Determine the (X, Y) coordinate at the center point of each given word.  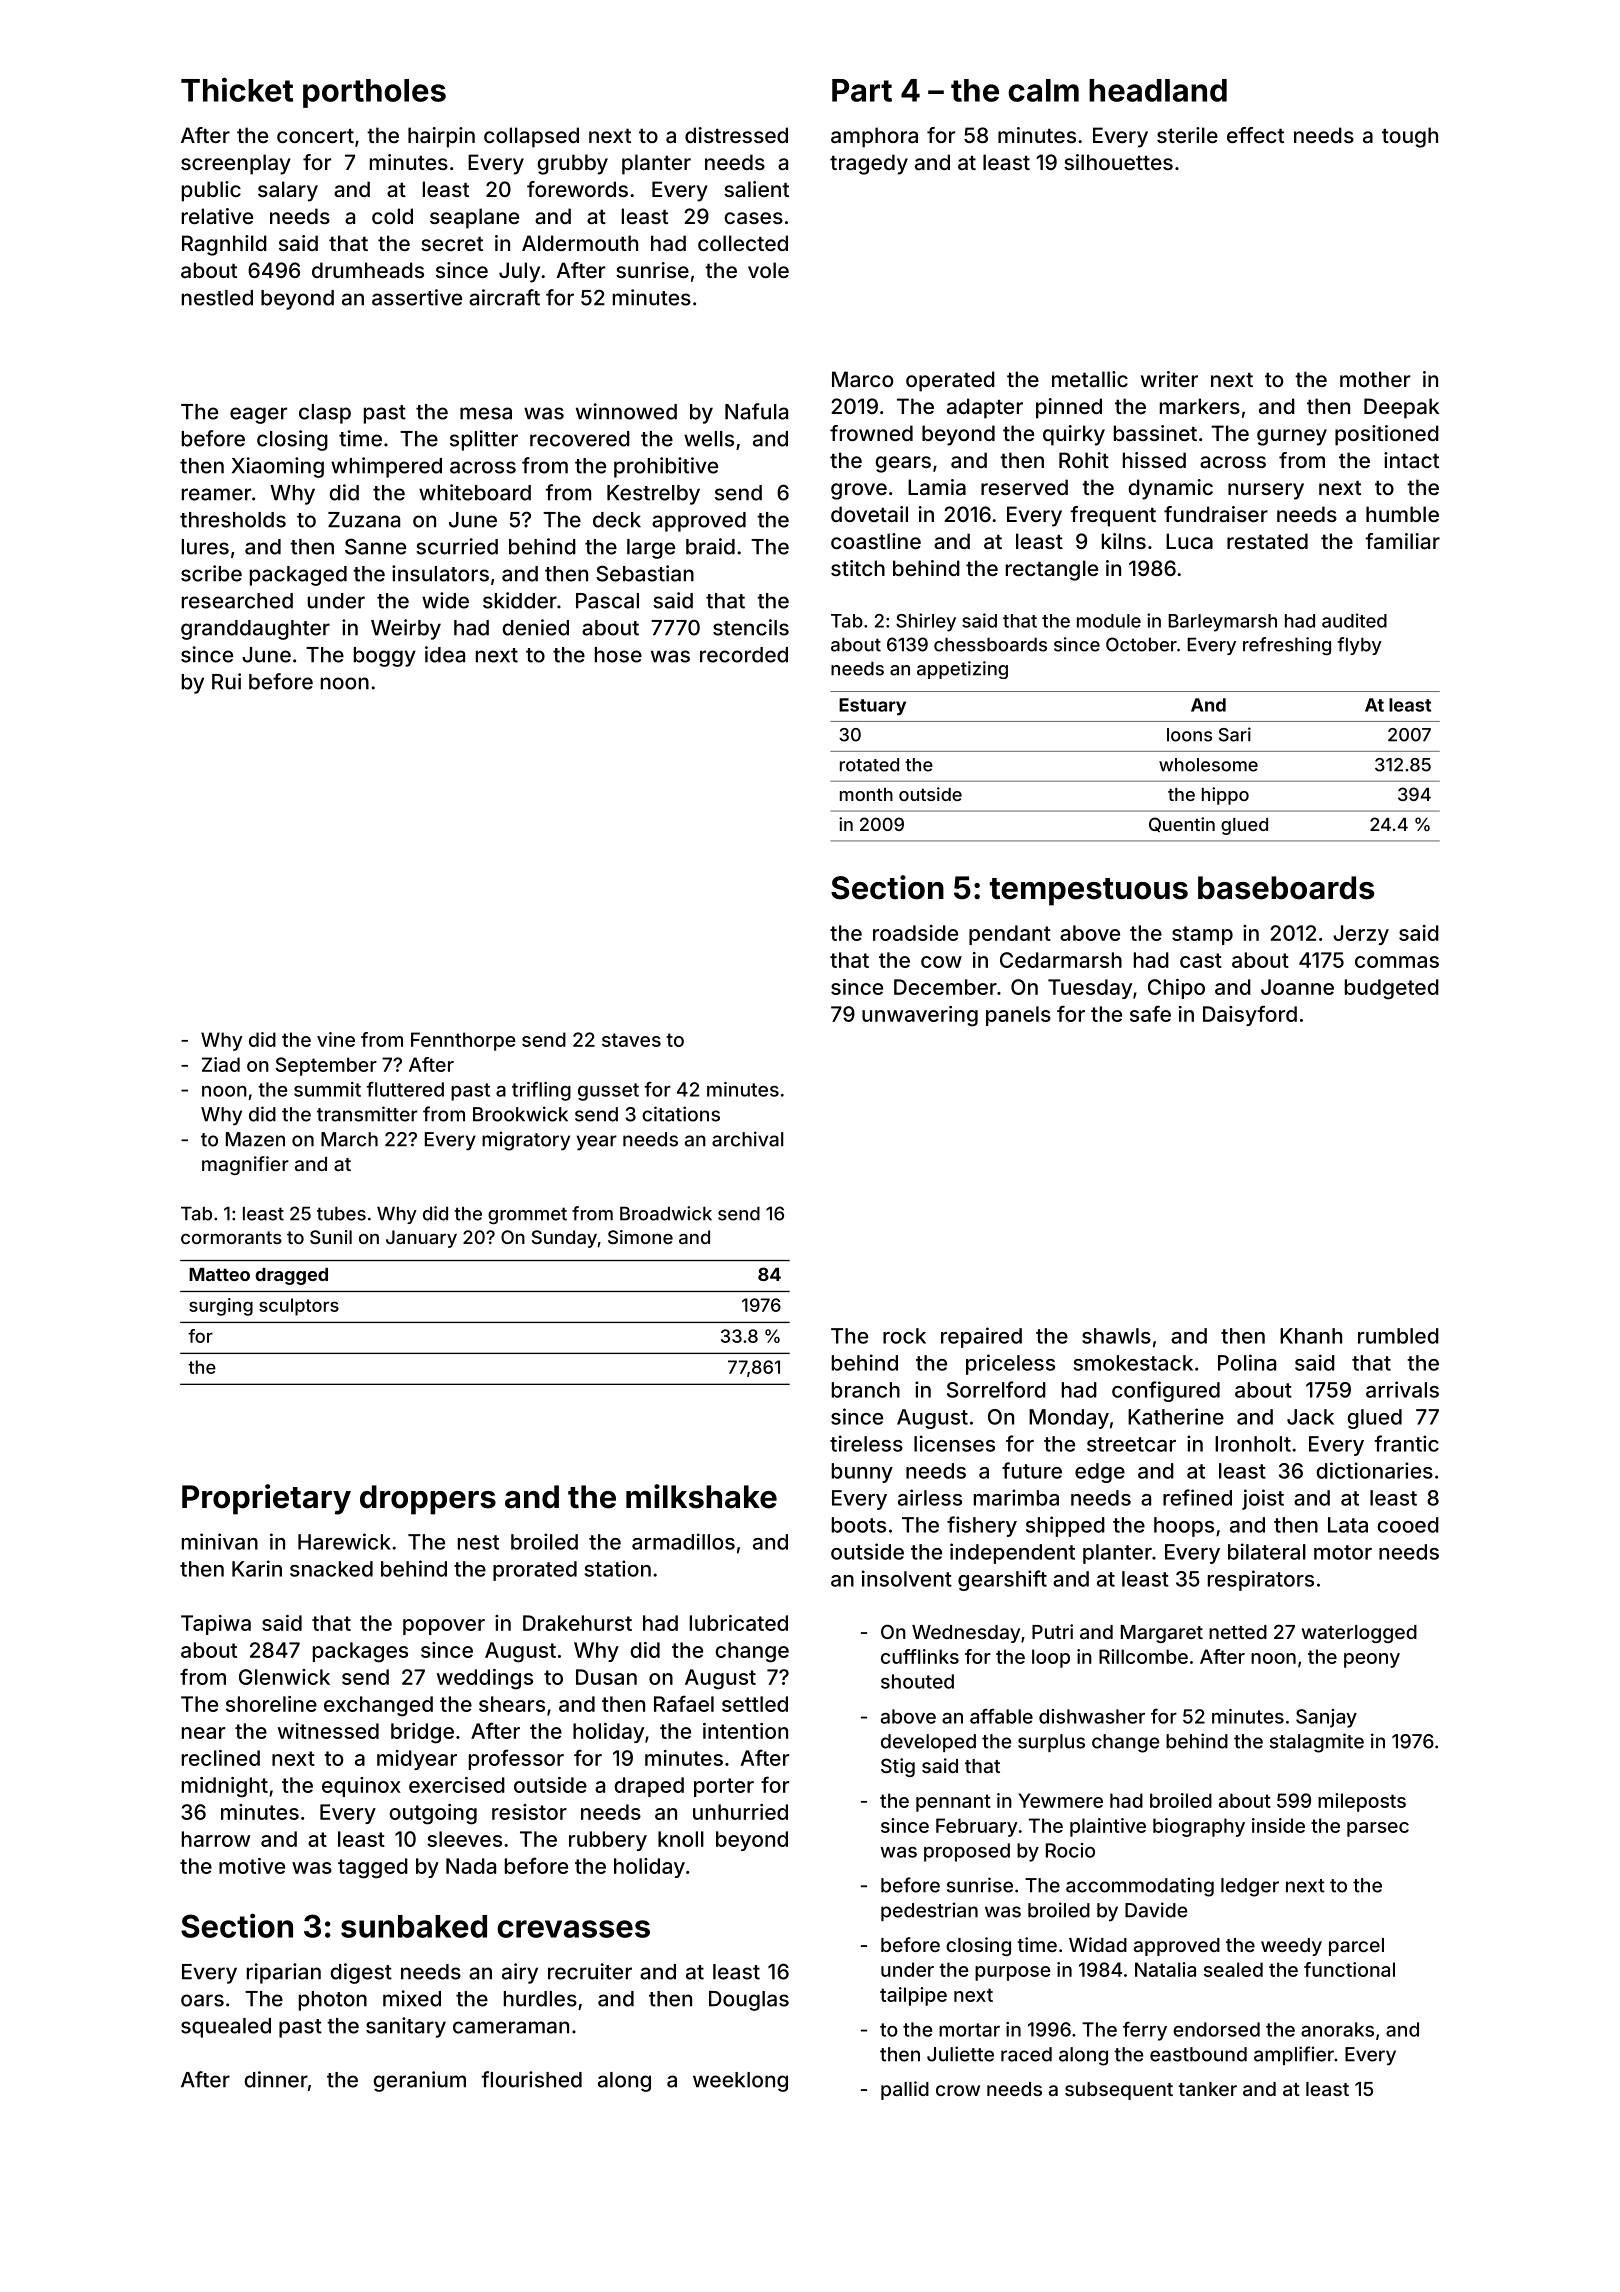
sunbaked (414, 1926)
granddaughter (255, 630)
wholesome (1208, 765)
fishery (982, 1526)
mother (1375, 379)
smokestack (1133, 1363)
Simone (640, 1237)
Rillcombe (1143, 1656)
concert (315, 135)
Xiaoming (278, 467)
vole (768, 270)
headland (1158, 90)
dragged (291, 1276)
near (203, 1733)
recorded (744, 655)
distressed (736, 135)
